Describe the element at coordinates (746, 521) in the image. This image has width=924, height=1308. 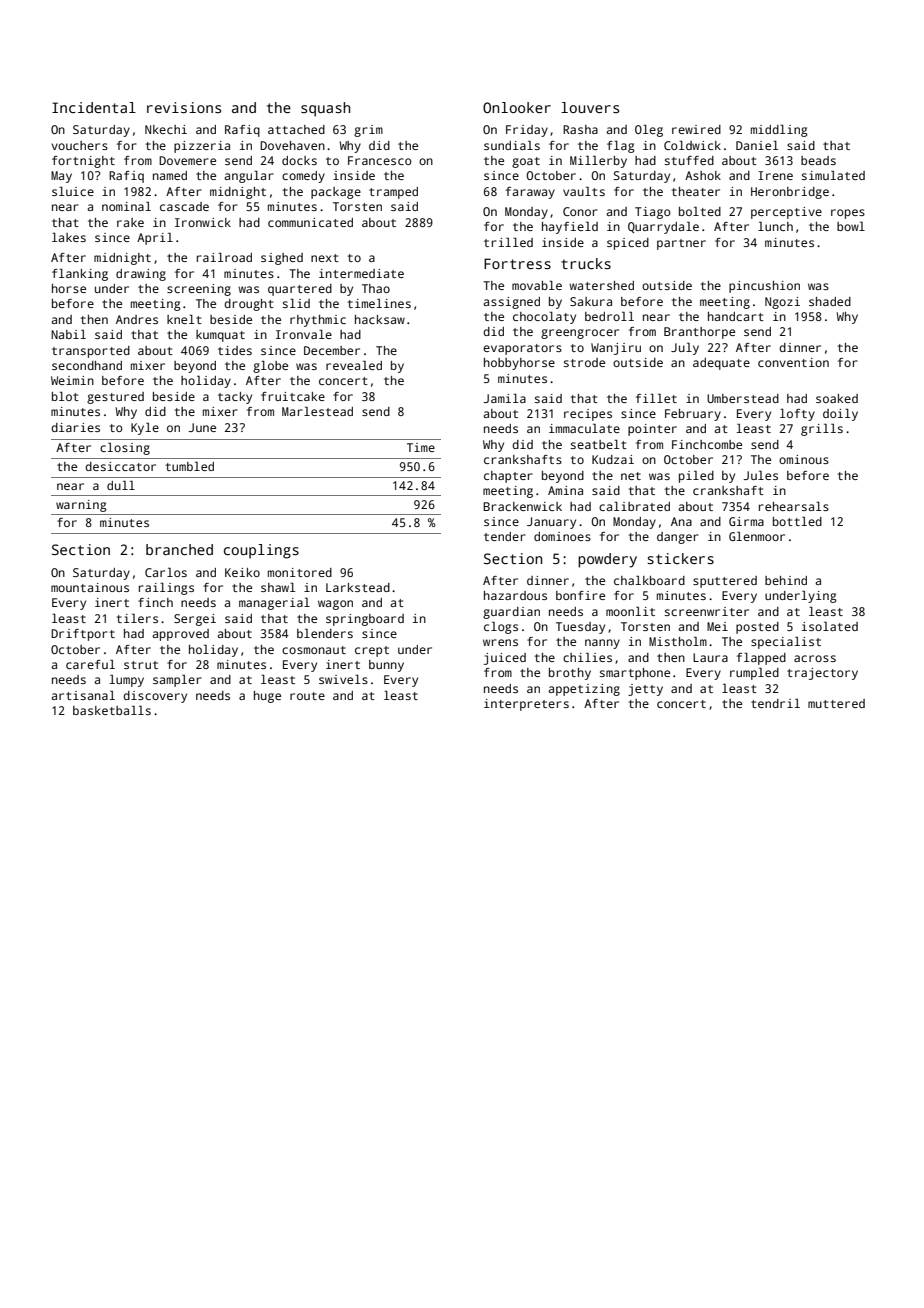
I see `Girma` at that location.
